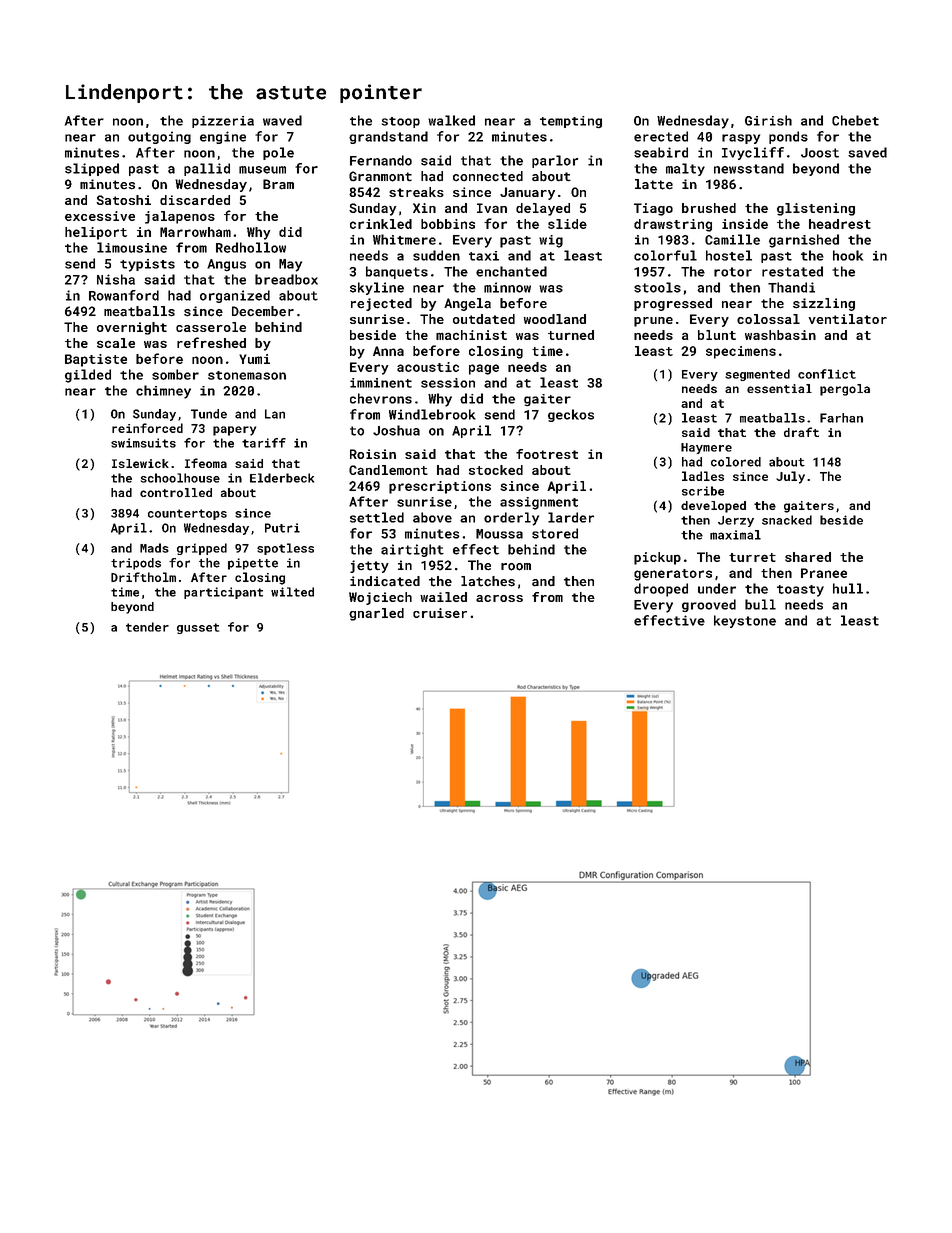  What do you see at coordinates (211, 342) in the screenshot?
I see `refreshed` at bounding box center [211, 342].
